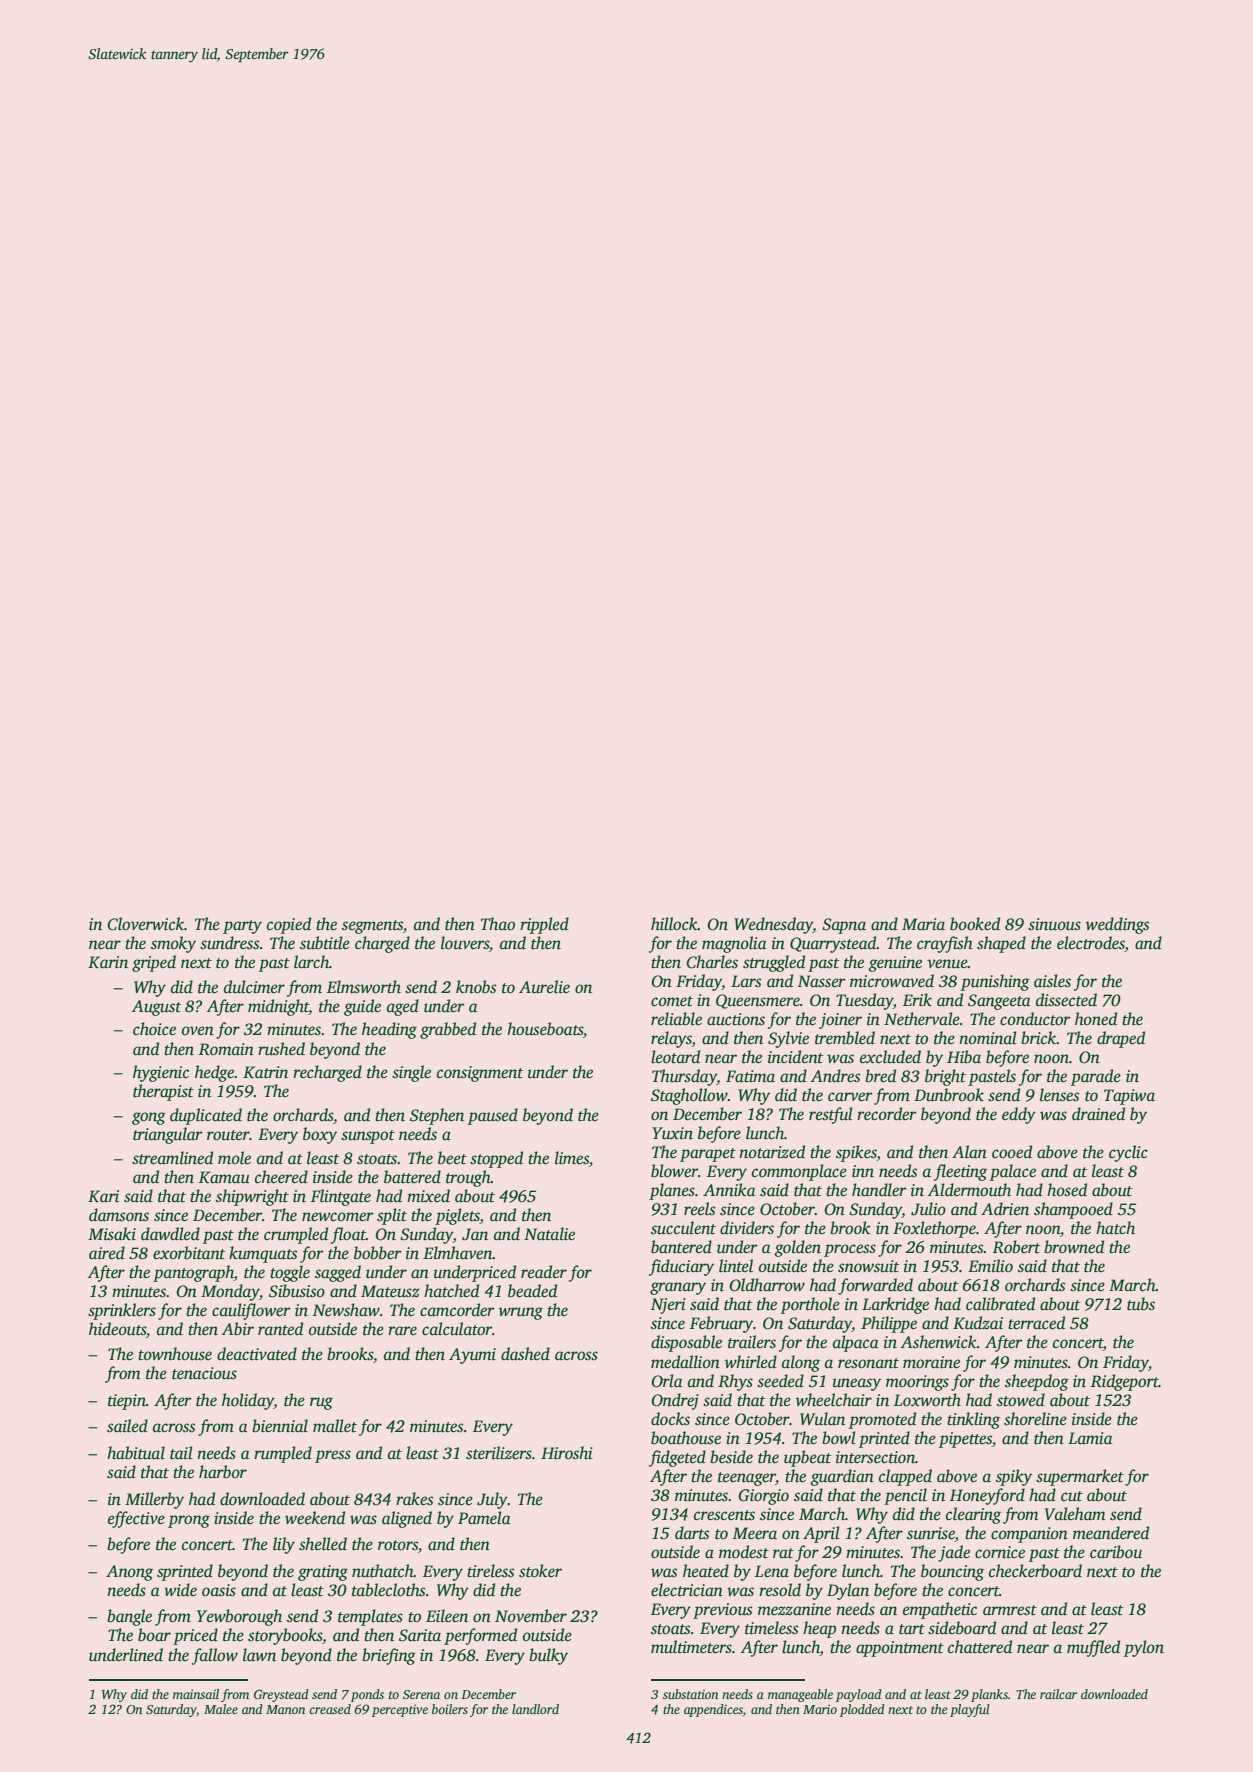 The image size is (1253, 1772). I want to click on appointment, so click(900, 1649).
